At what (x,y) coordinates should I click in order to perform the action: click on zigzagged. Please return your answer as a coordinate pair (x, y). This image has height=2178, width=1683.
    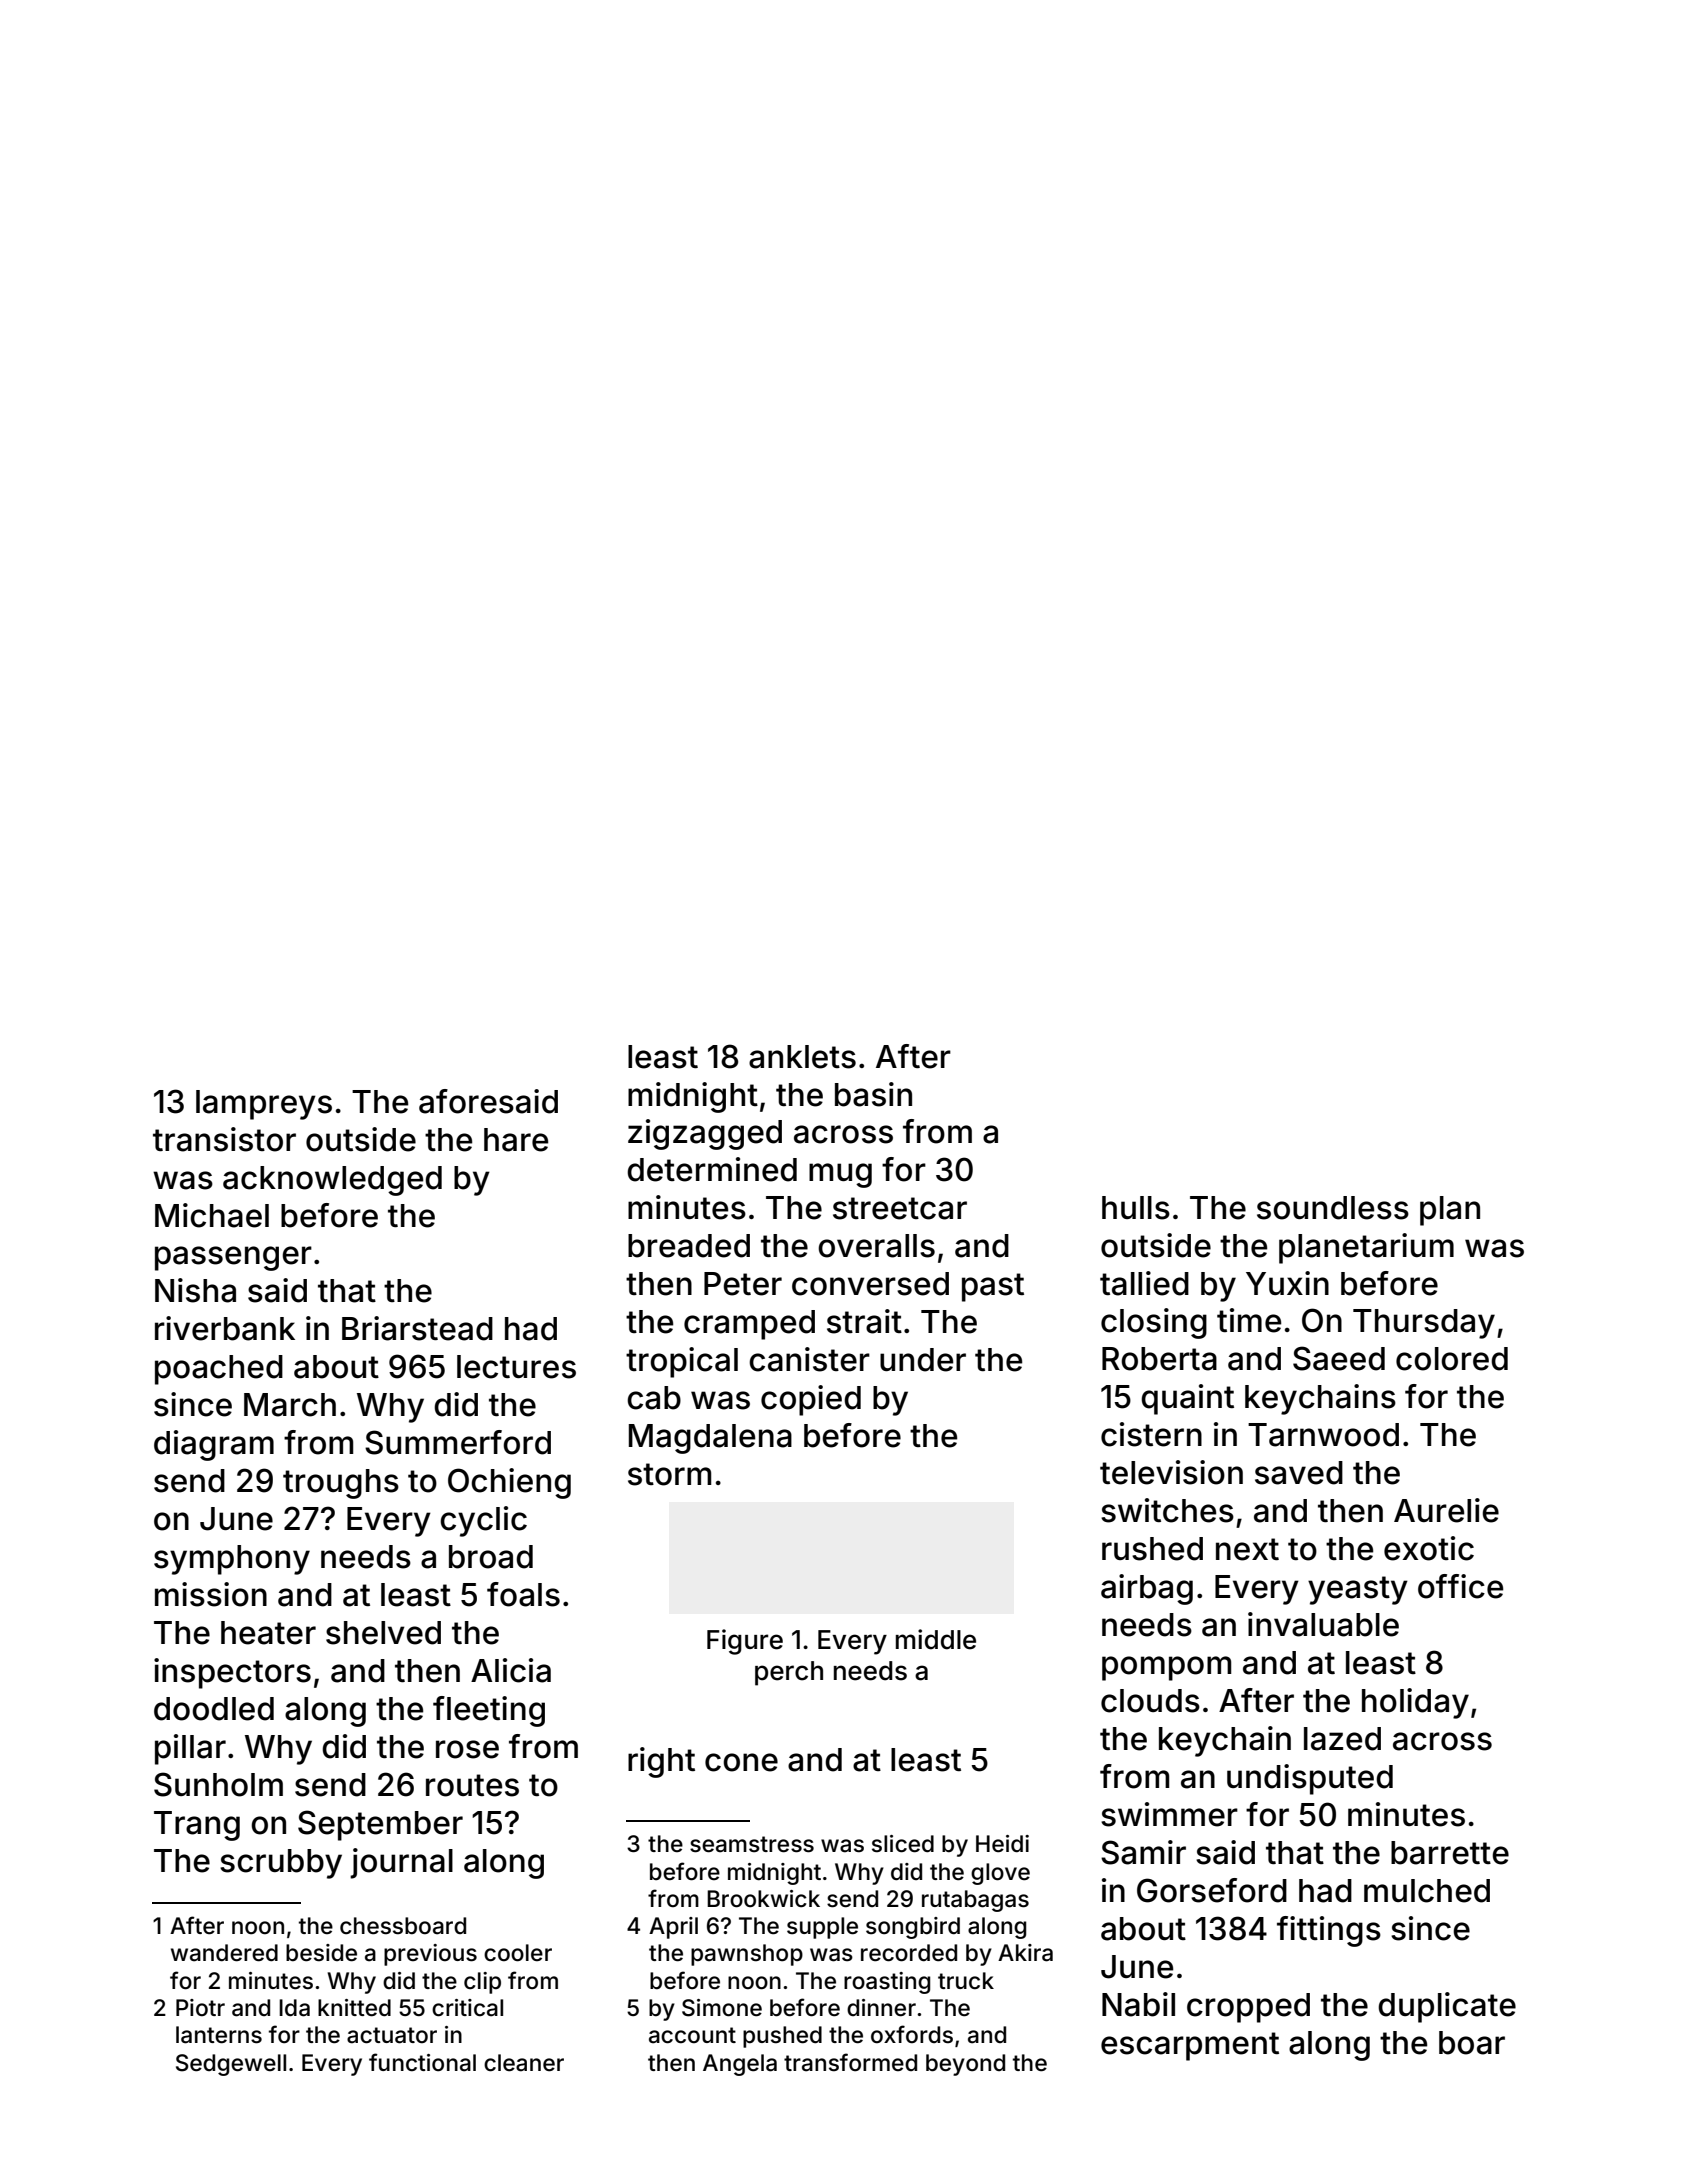
    Looking at the image, I should click on (705, 1134).
